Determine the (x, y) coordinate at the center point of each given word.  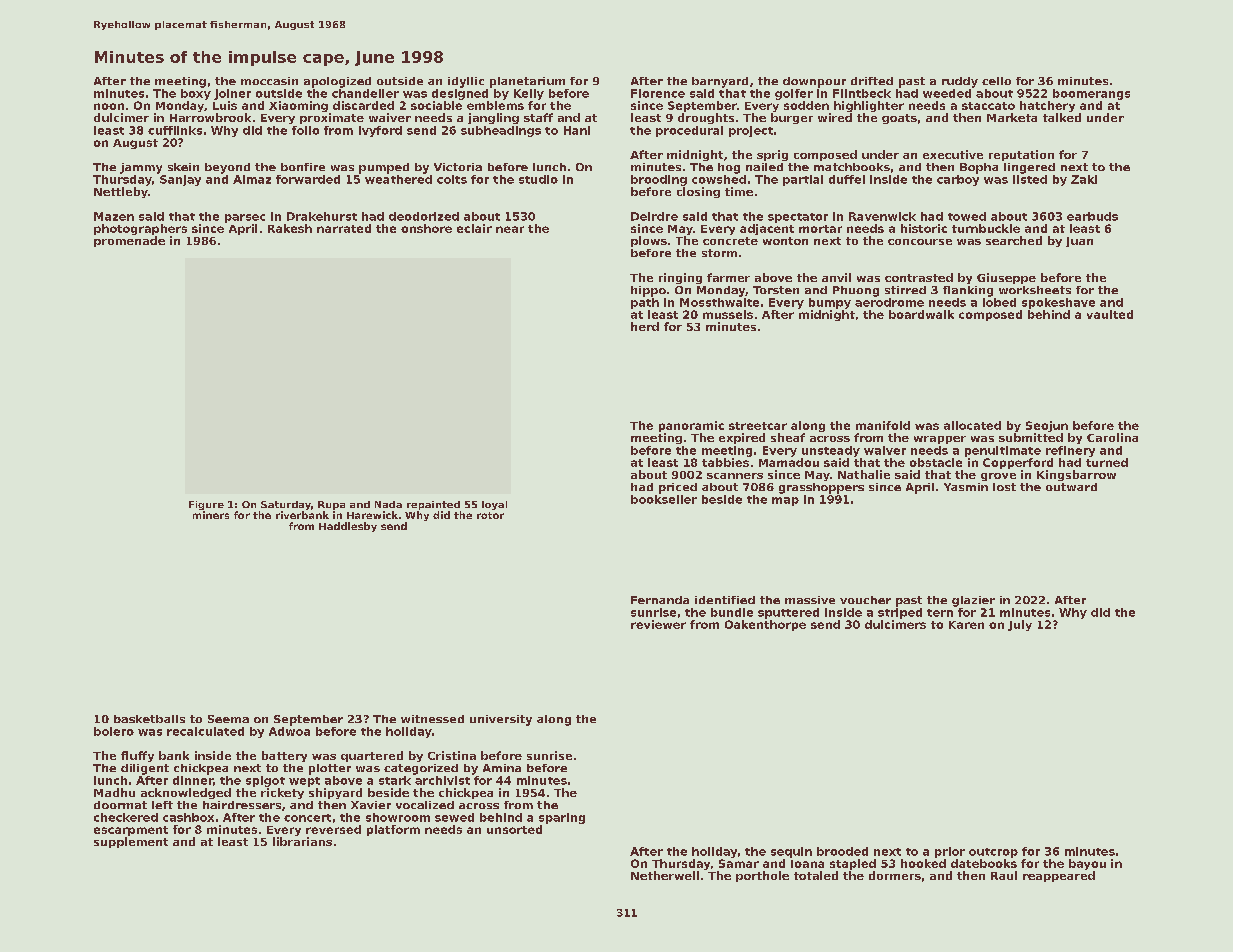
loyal (494, 505)
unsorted (514, 829)
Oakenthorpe (765, 625)
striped (900, 613)
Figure (206, 505)
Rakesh (290, 228)
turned (1107, 462)
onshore (426, 228)
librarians (302, 841)
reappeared (1059, 876)
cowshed (719, 179)
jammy (141, 168)
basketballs (149, 719)
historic (924, 228)
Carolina (1112, 437)
